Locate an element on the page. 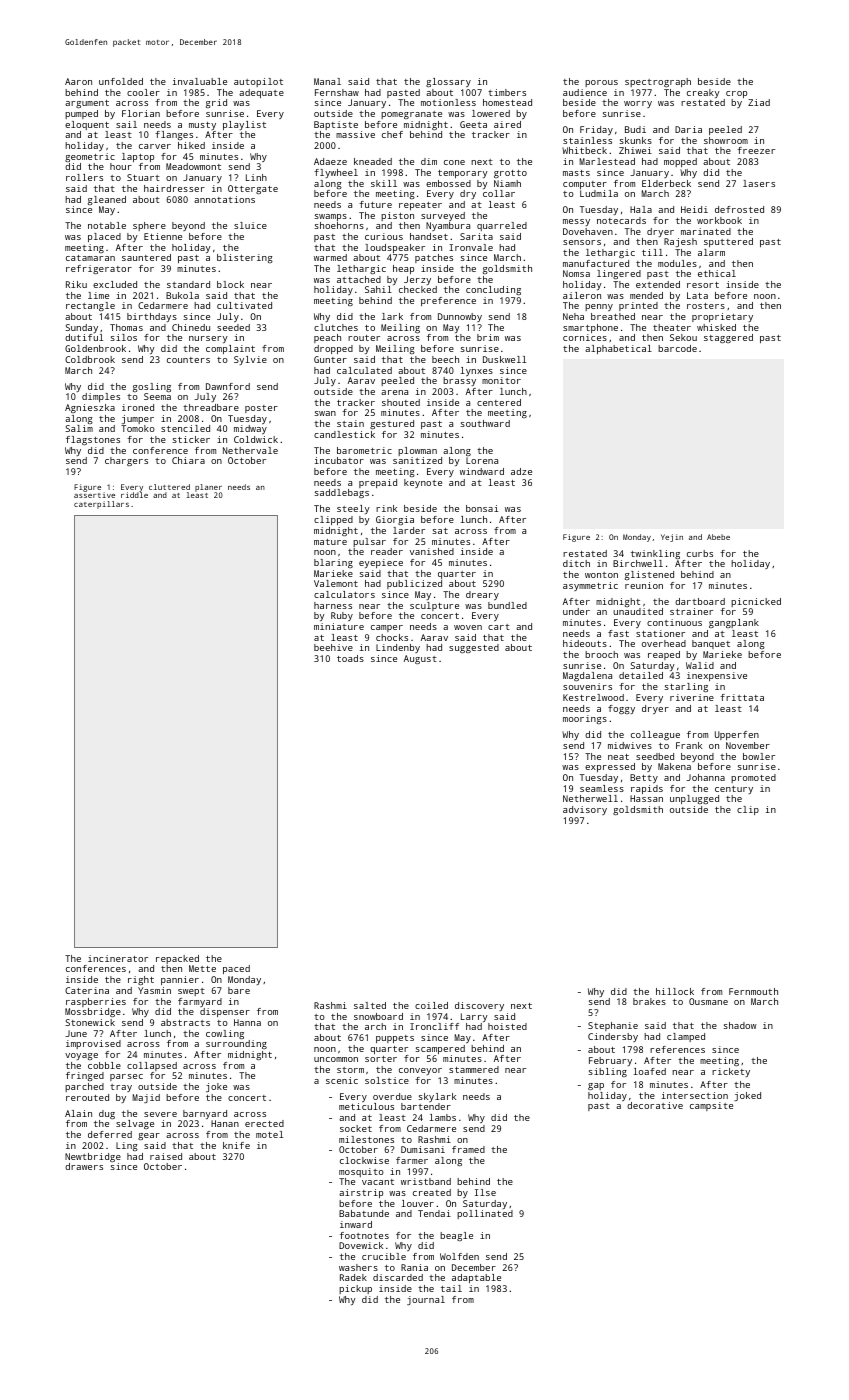 The width and height of the document is (849, 1400). frittata is located at coordinates (742, 697).
